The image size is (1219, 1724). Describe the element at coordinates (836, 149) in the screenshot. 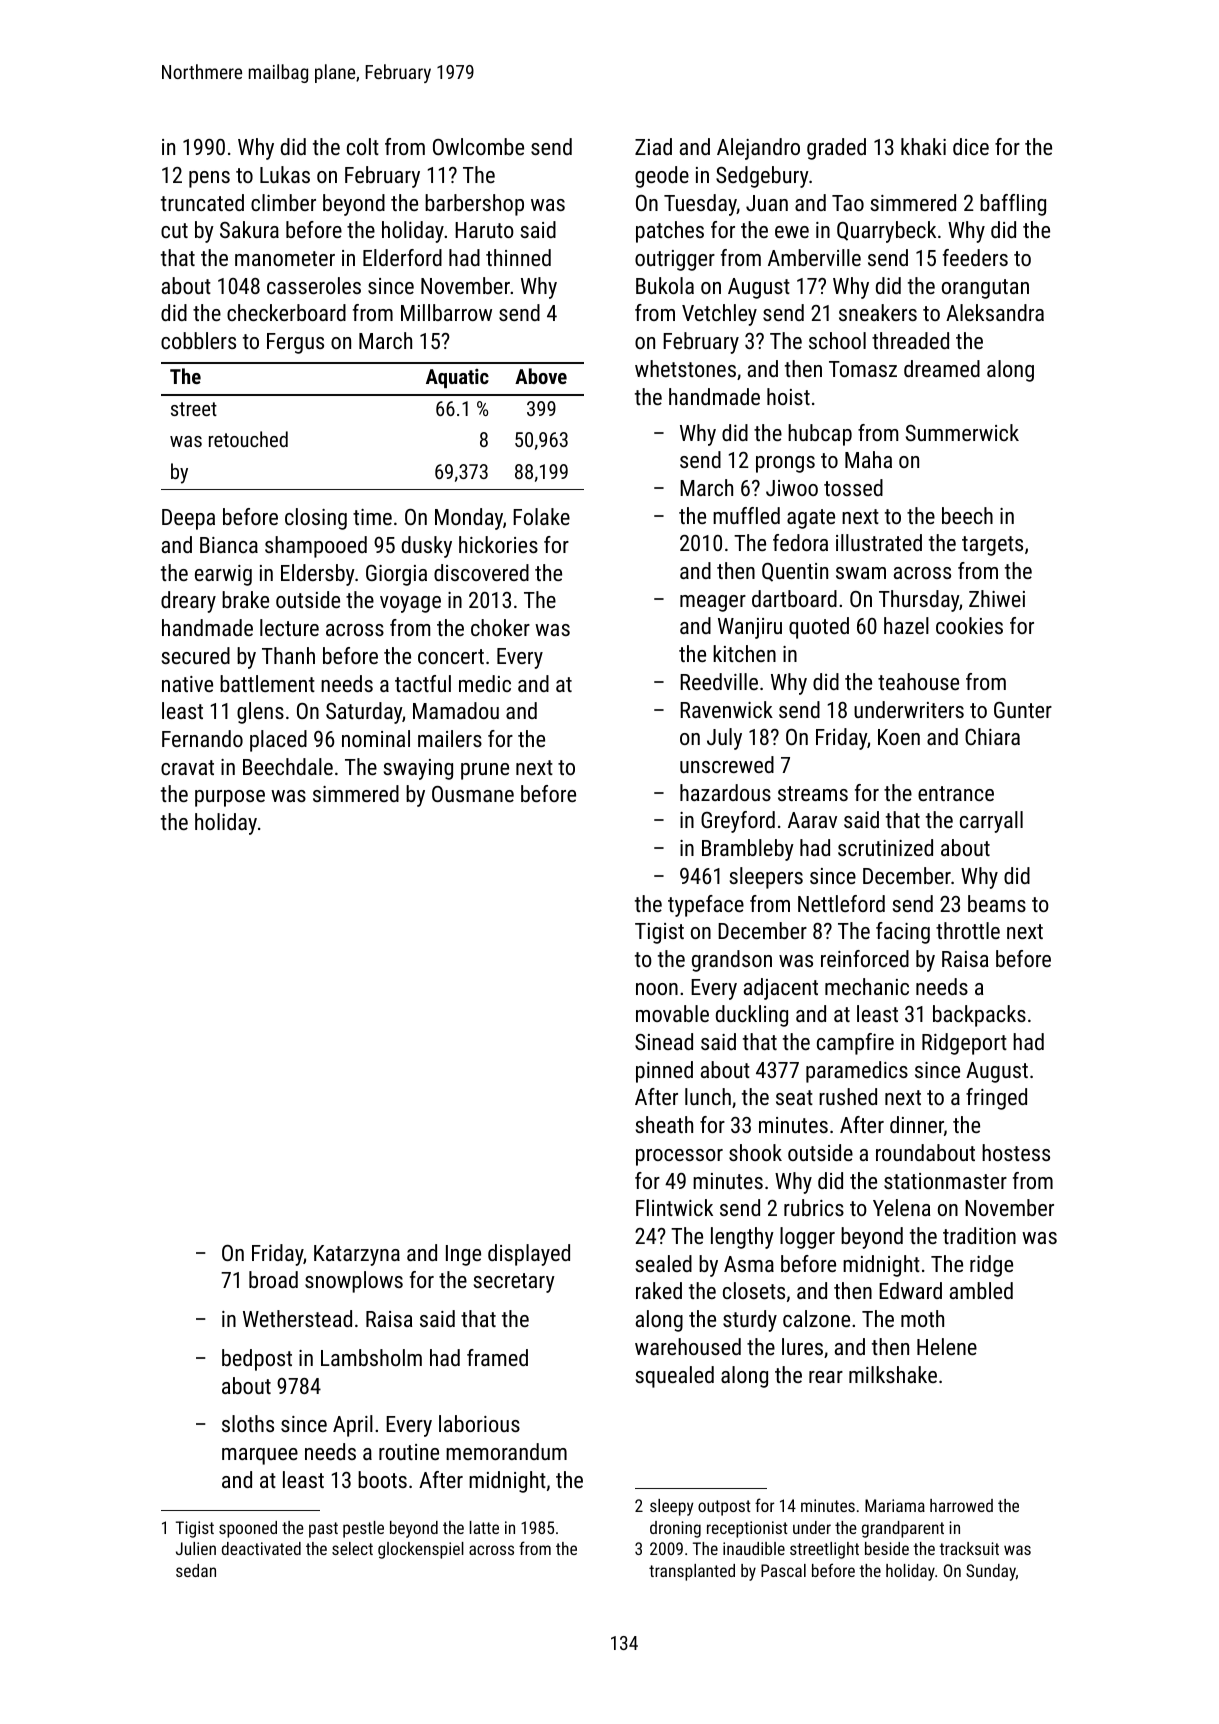

I see `graded` at that location.
